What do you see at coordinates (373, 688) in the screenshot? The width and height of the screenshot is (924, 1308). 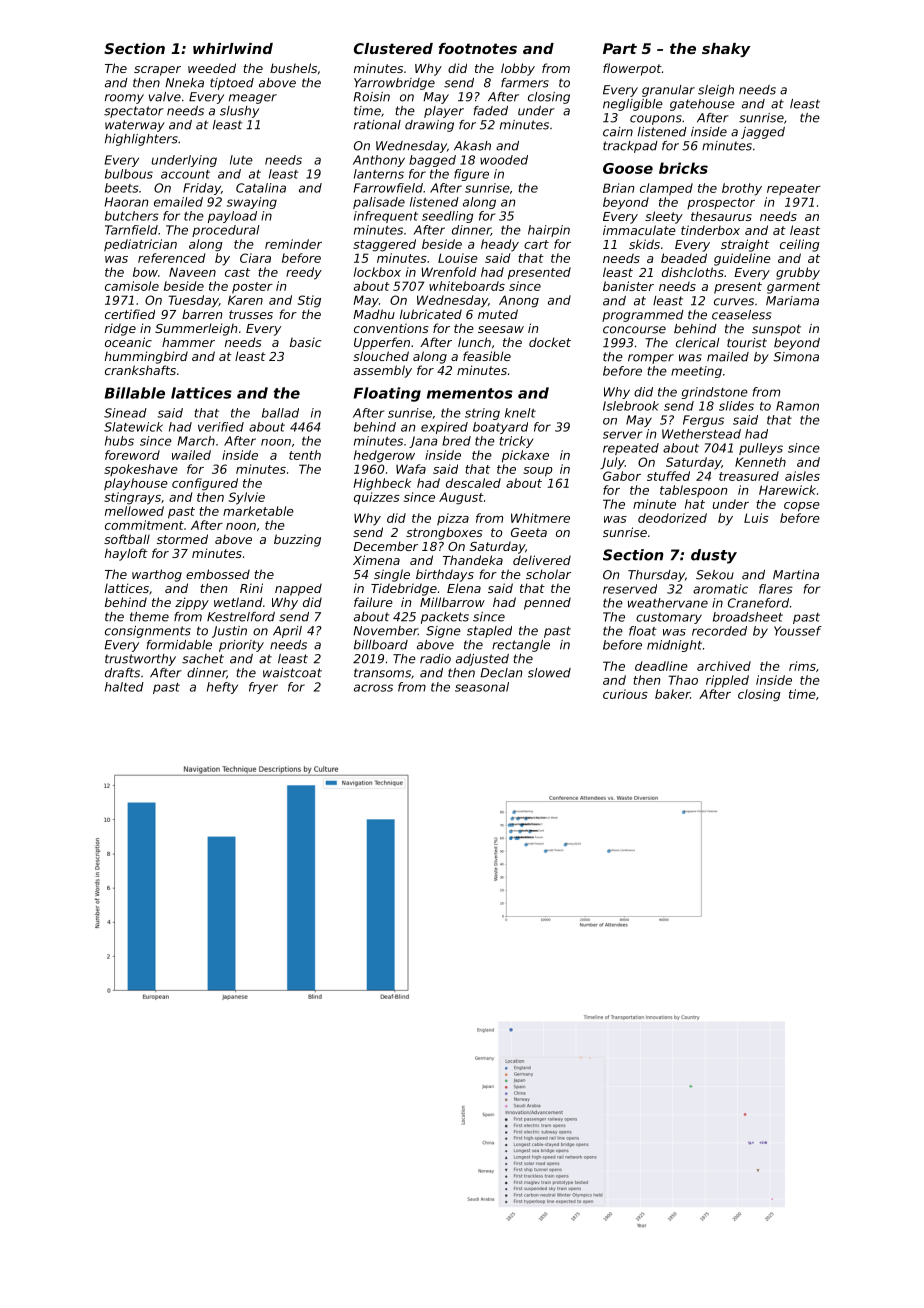 I see `across` at bounding box center [373, 688].
